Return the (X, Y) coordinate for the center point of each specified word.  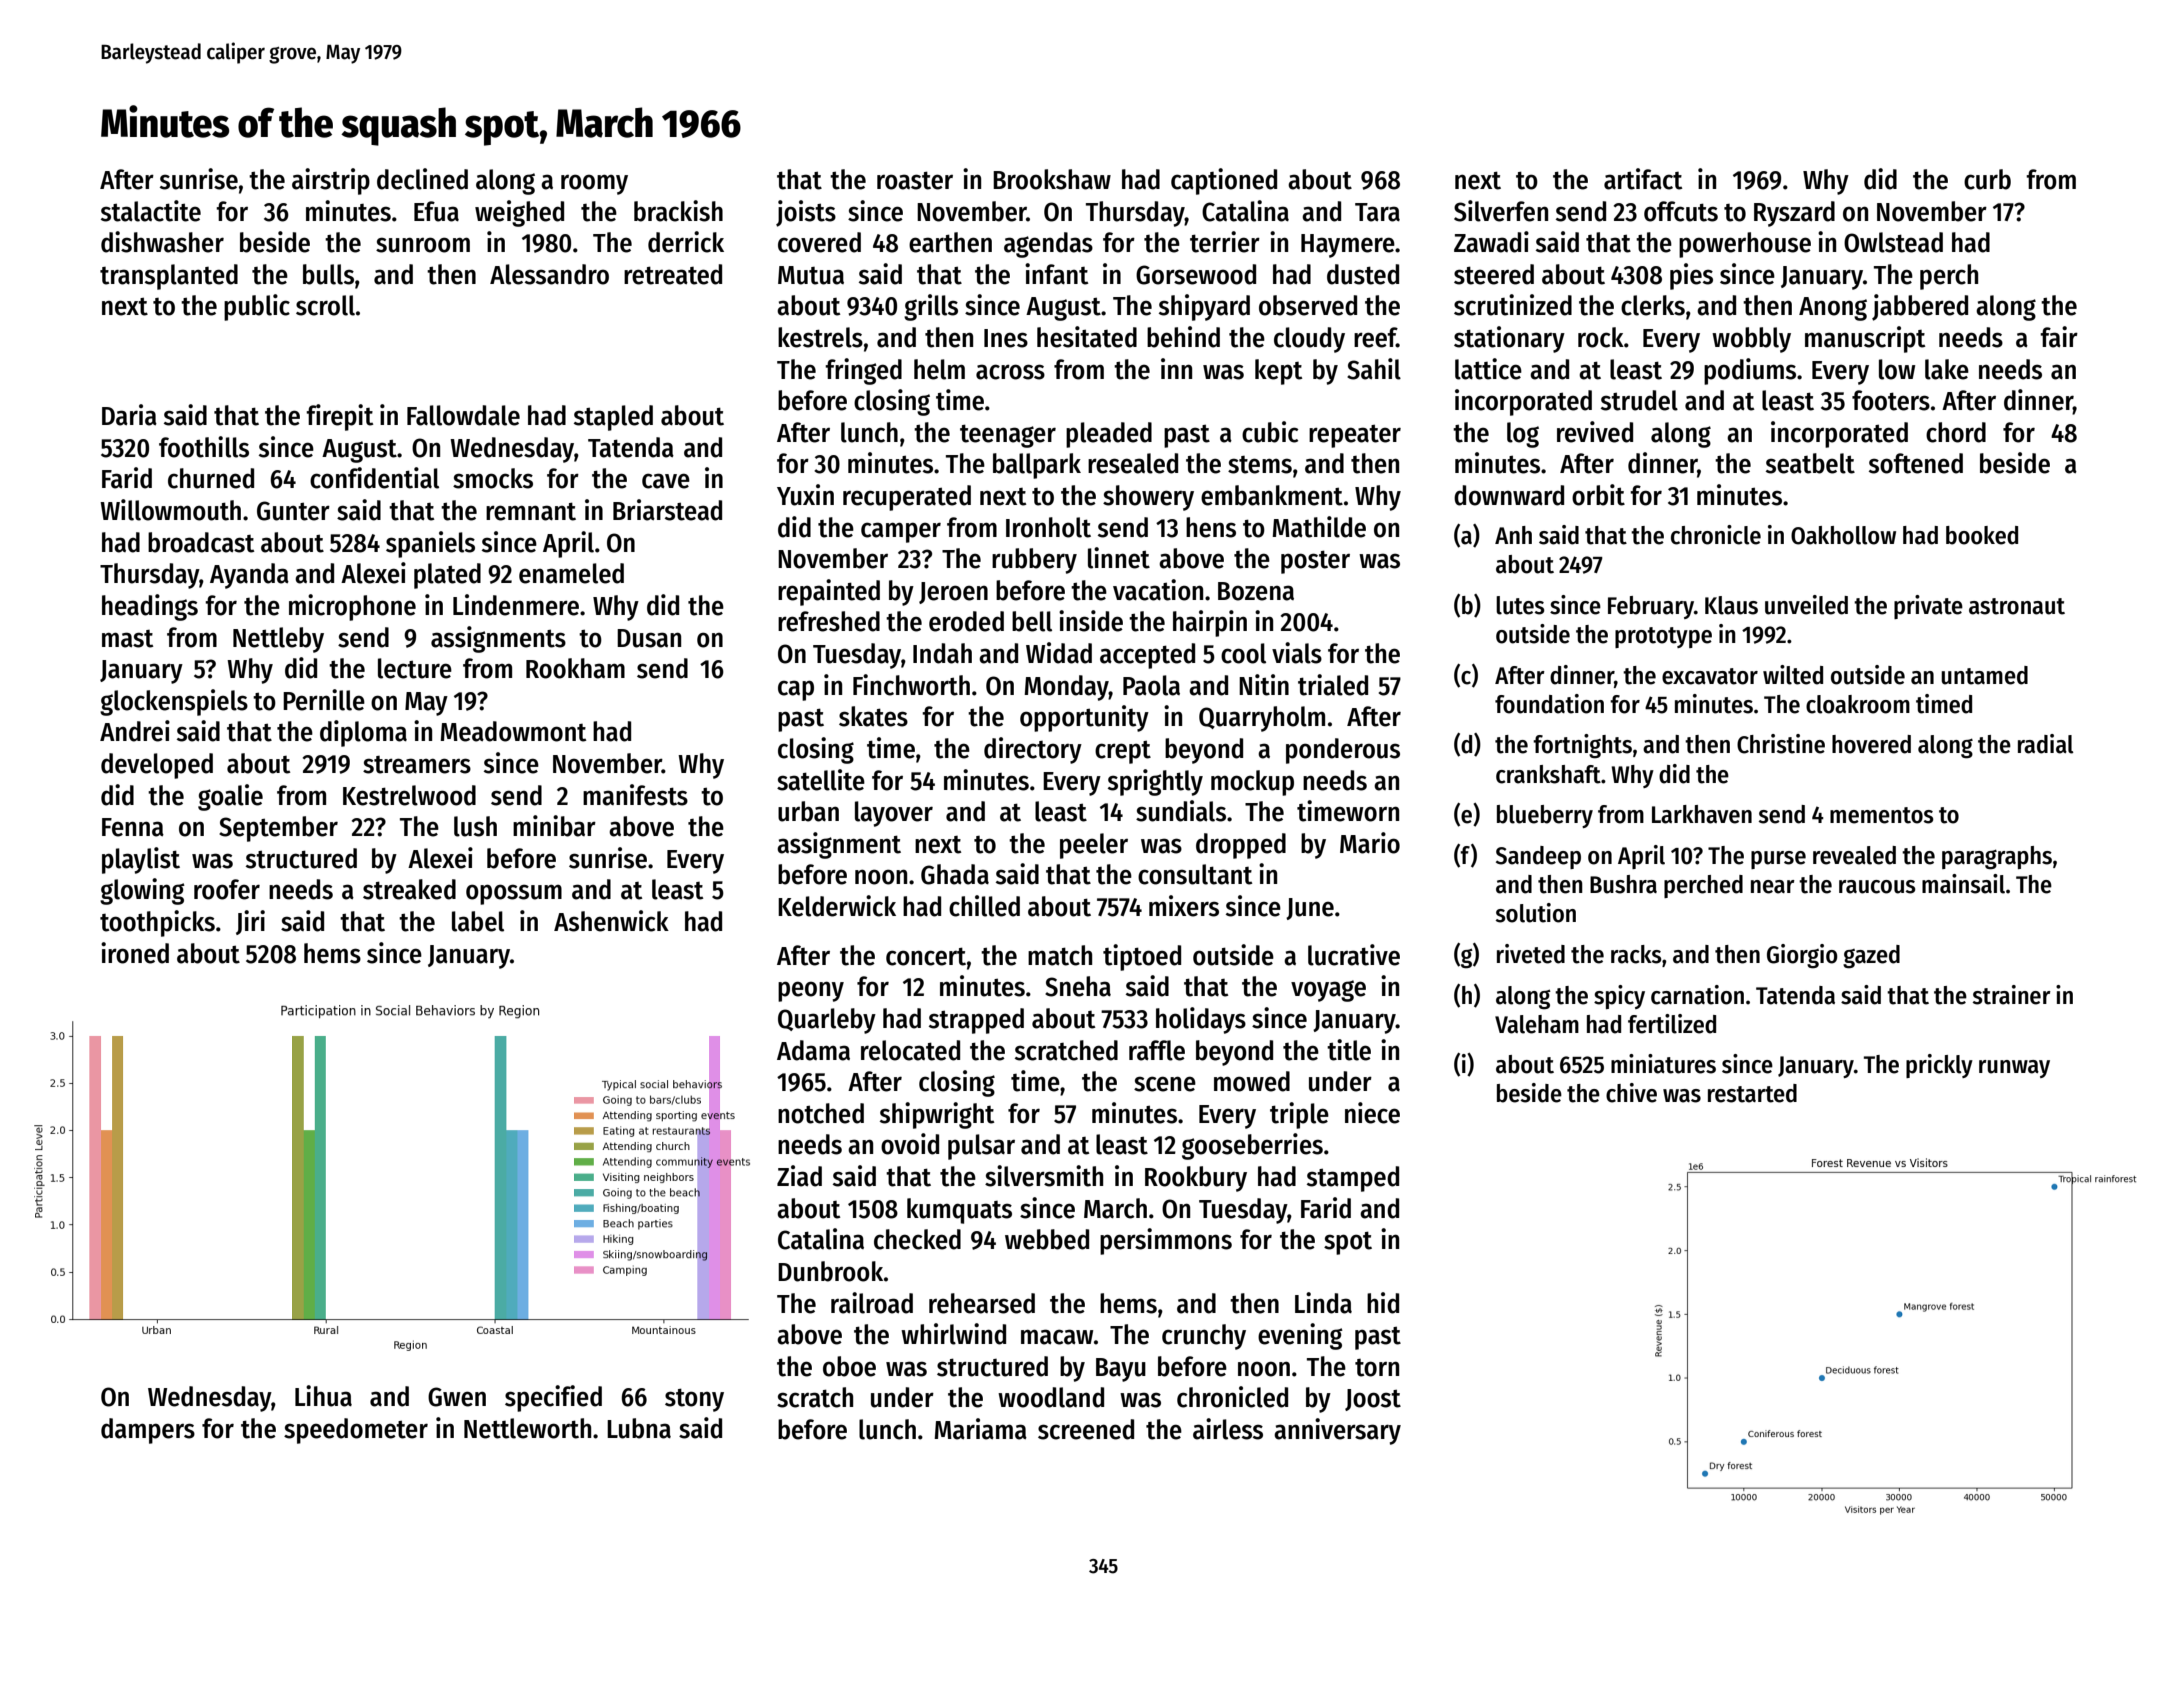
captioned (1224, 181)
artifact (1643, 179)
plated (447, 576)
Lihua (323, 1396)
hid (1383, 1303)
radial (2046, 744)
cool (1243, 653)
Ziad (799, 1176)
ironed (135, 953)
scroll (325, 305)
